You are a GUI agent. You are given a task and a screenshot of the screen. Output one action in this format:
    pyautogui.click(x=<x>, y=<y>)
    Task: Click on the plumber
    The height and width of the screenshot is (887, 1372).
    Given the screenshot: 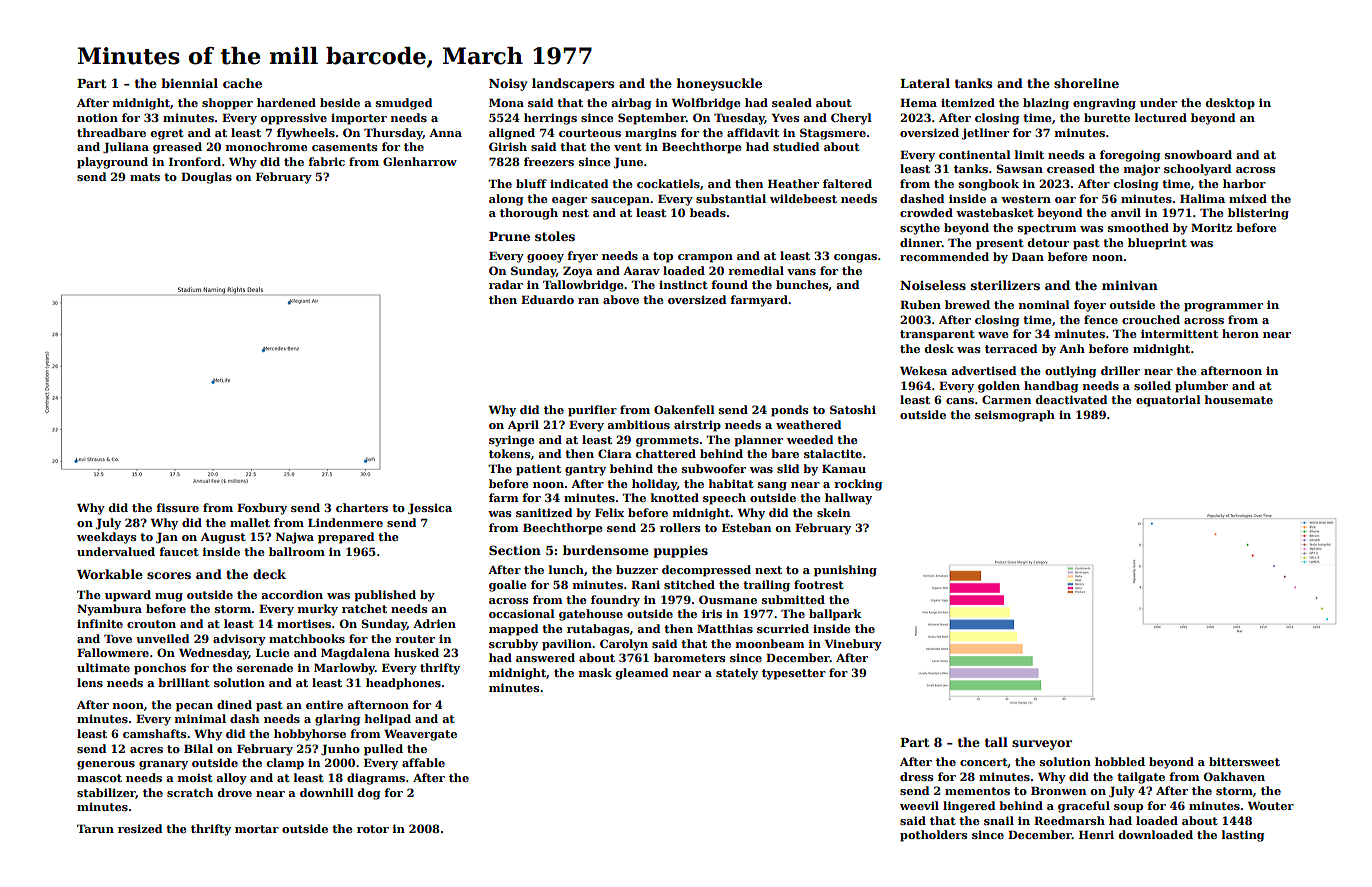 What is the action you would take?
    pyautogui.click(x=1201, y=387)
